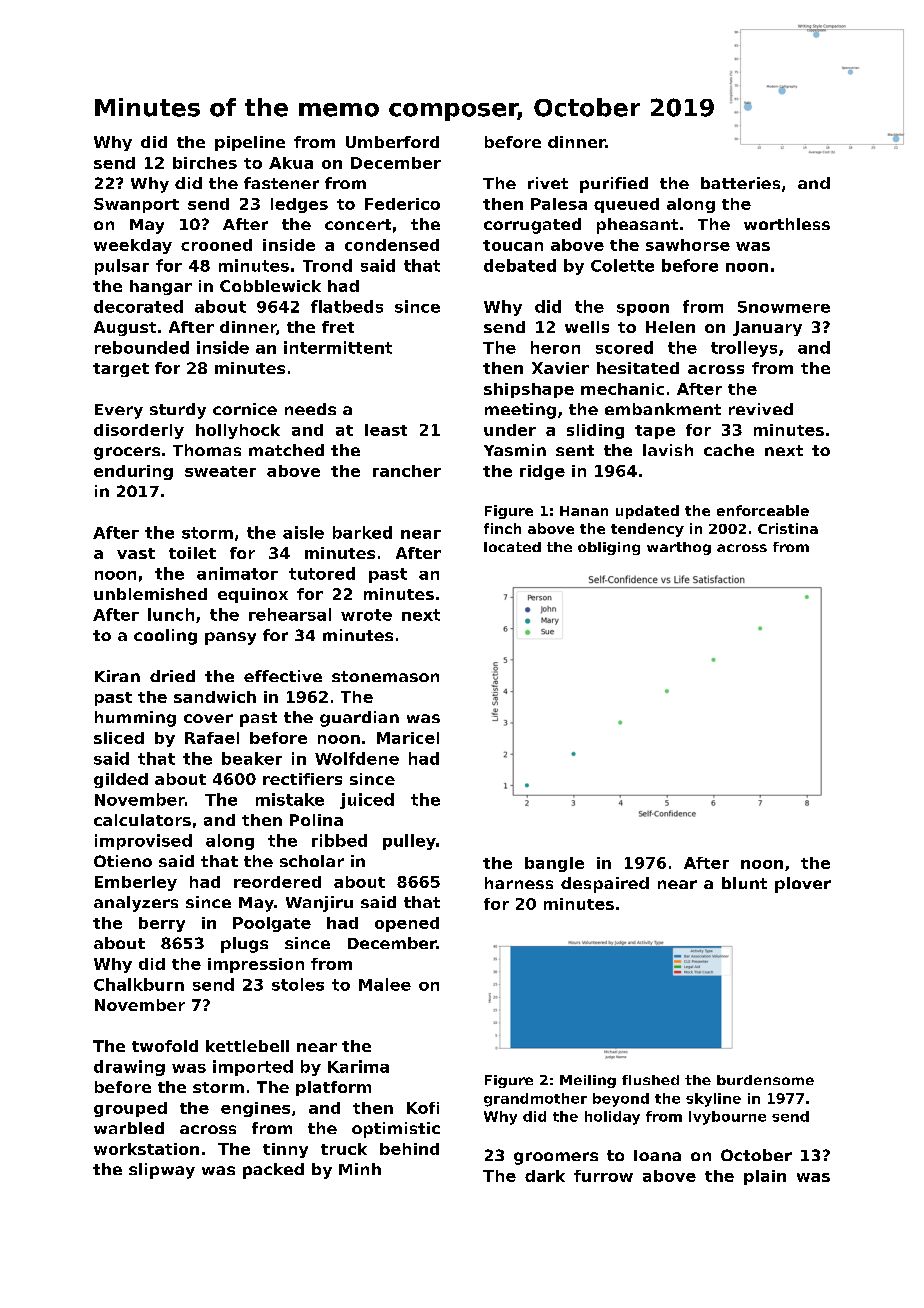 The image size is (924, 1308). I want to click on Wolfdene, so click(357, 758).
